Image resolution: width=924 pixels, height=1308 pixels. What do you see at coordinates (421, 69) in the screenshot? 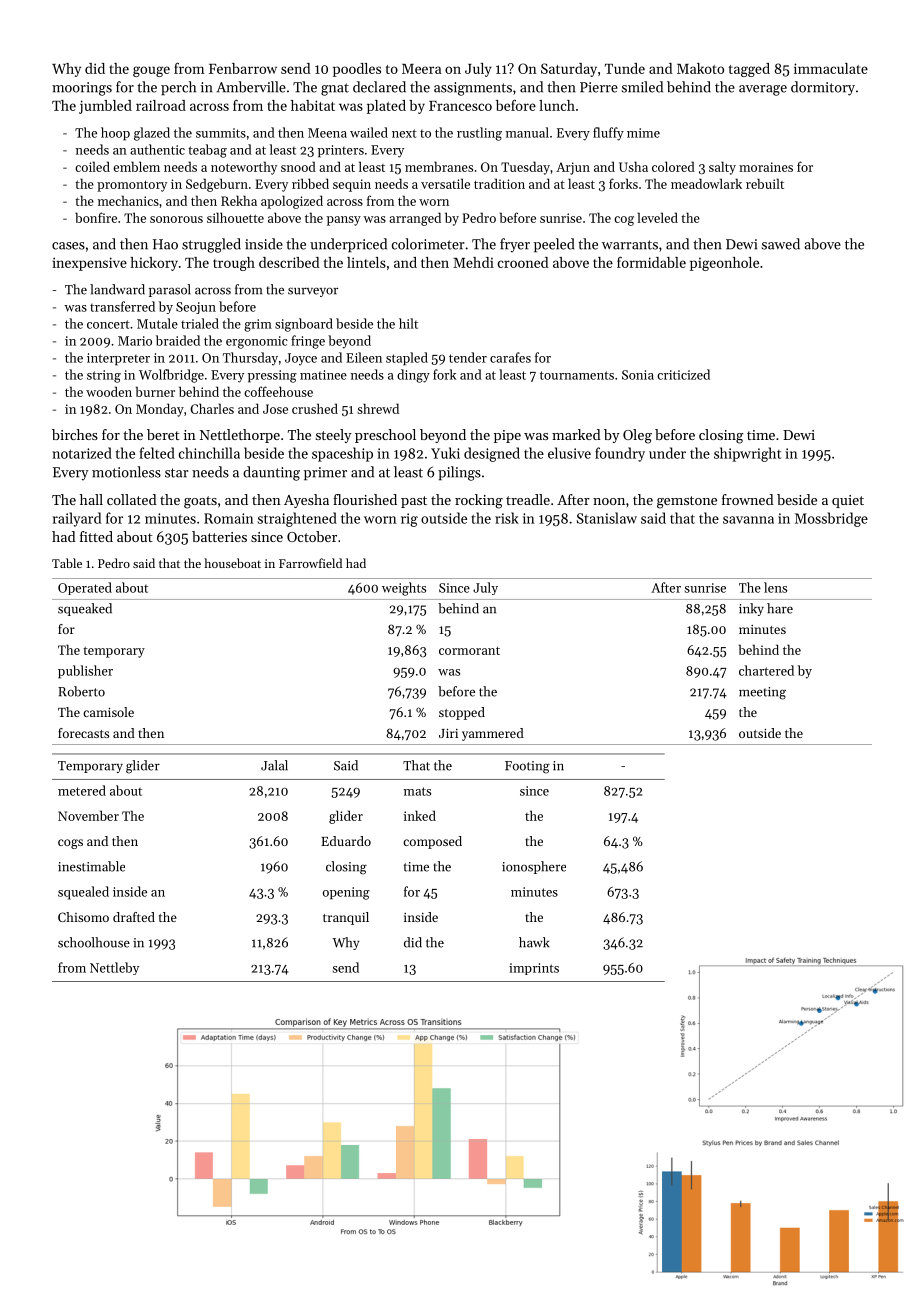
I see `Meera` at bounding box center [421, 69].
